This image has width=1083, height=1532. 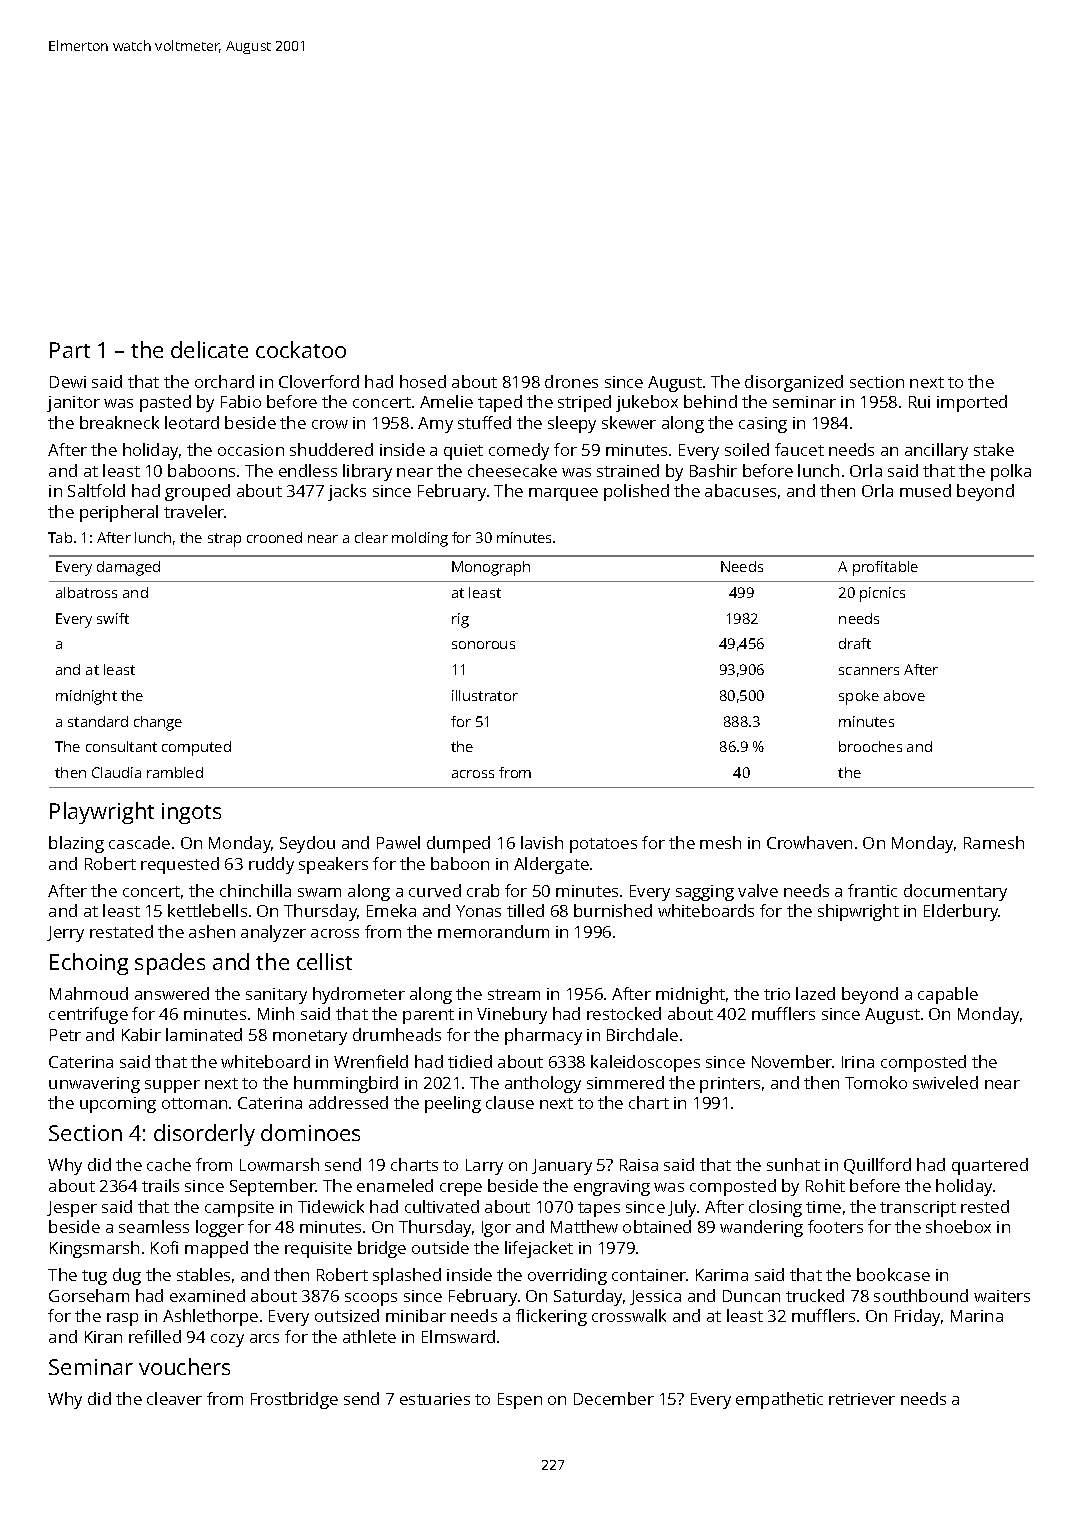 I want to click on sonorous, so click(x=483, y=645).
